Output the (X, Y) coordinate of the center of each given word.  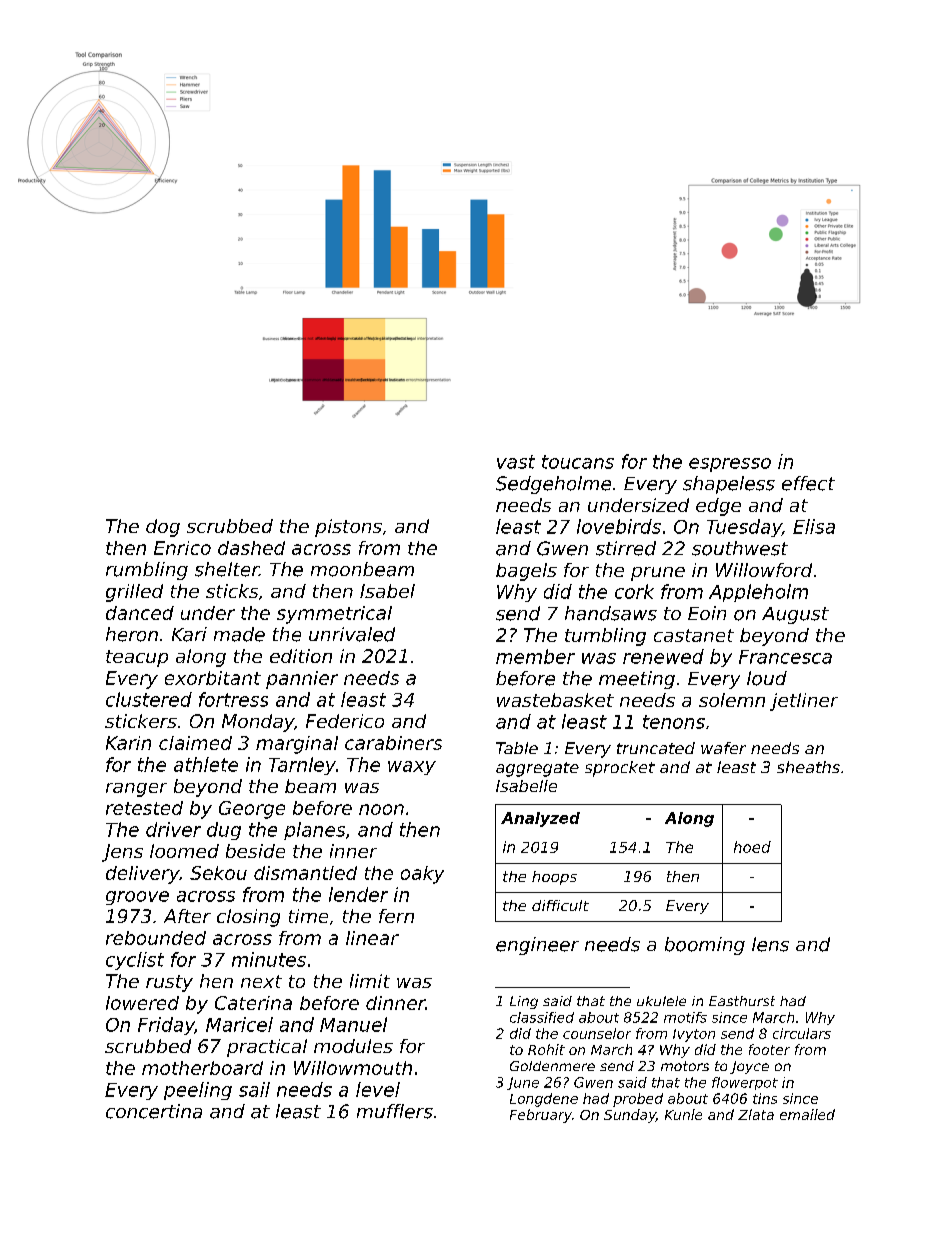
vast (516, 462)
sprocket (620, 769)
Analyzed (540, 819)
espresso (730, 465)
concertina (154, 1111)
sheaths (808, 767)
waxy (412, 768)
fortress (233, 699)
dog (163, 528)
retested (144, 808)
